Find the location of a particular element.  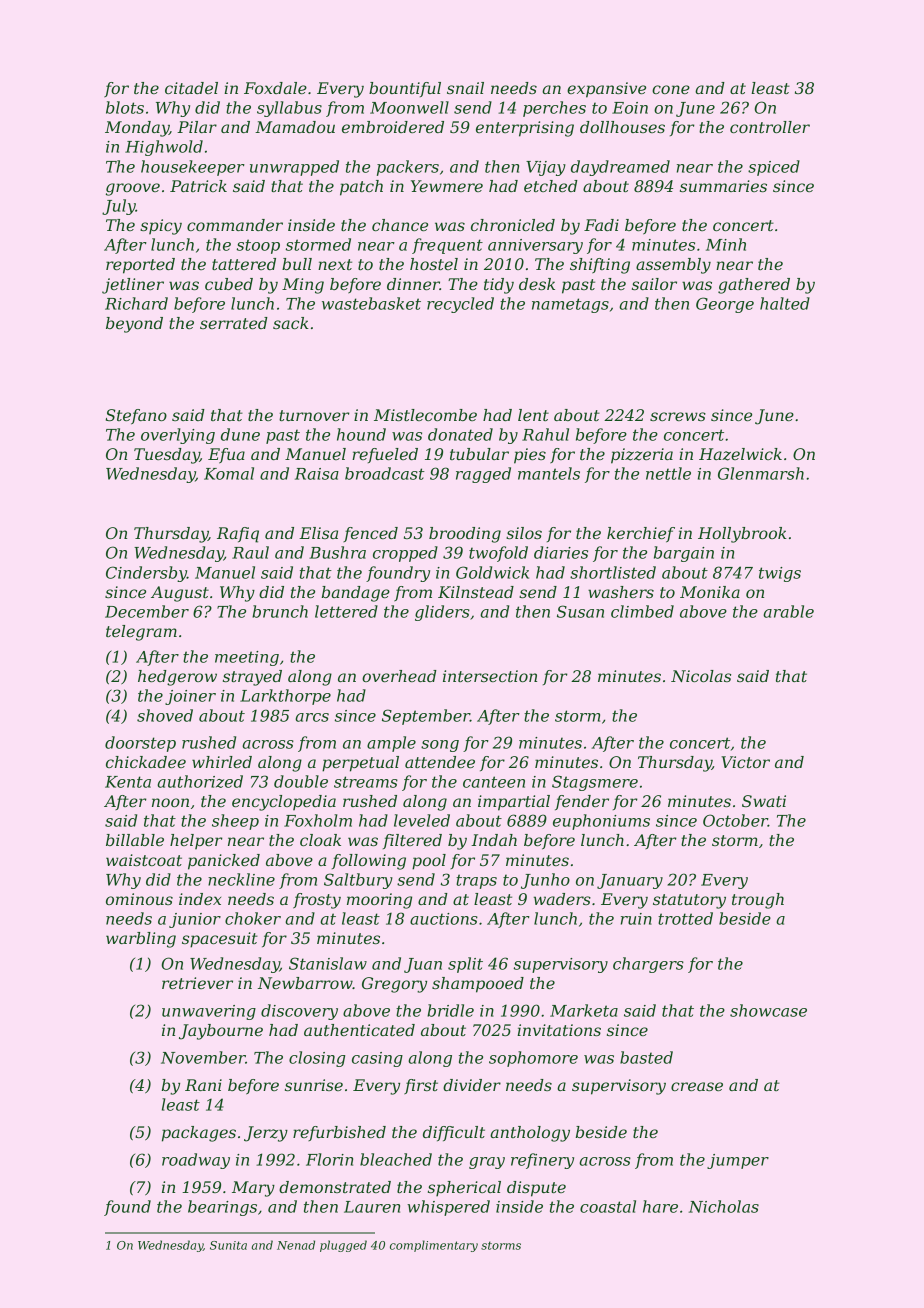

expansive is located at coordinates (606, 90).
